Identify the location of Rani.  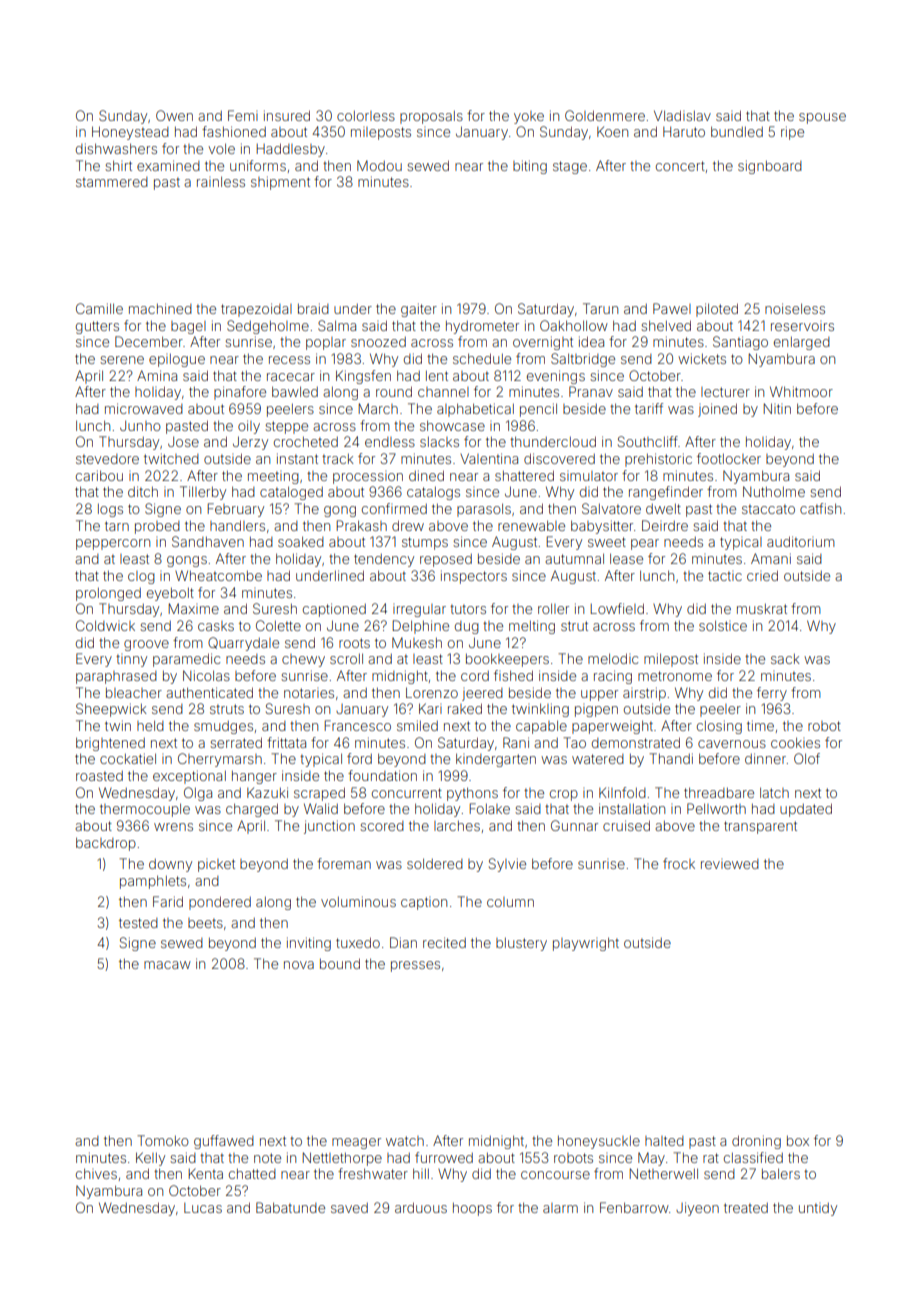
(516, 742).
